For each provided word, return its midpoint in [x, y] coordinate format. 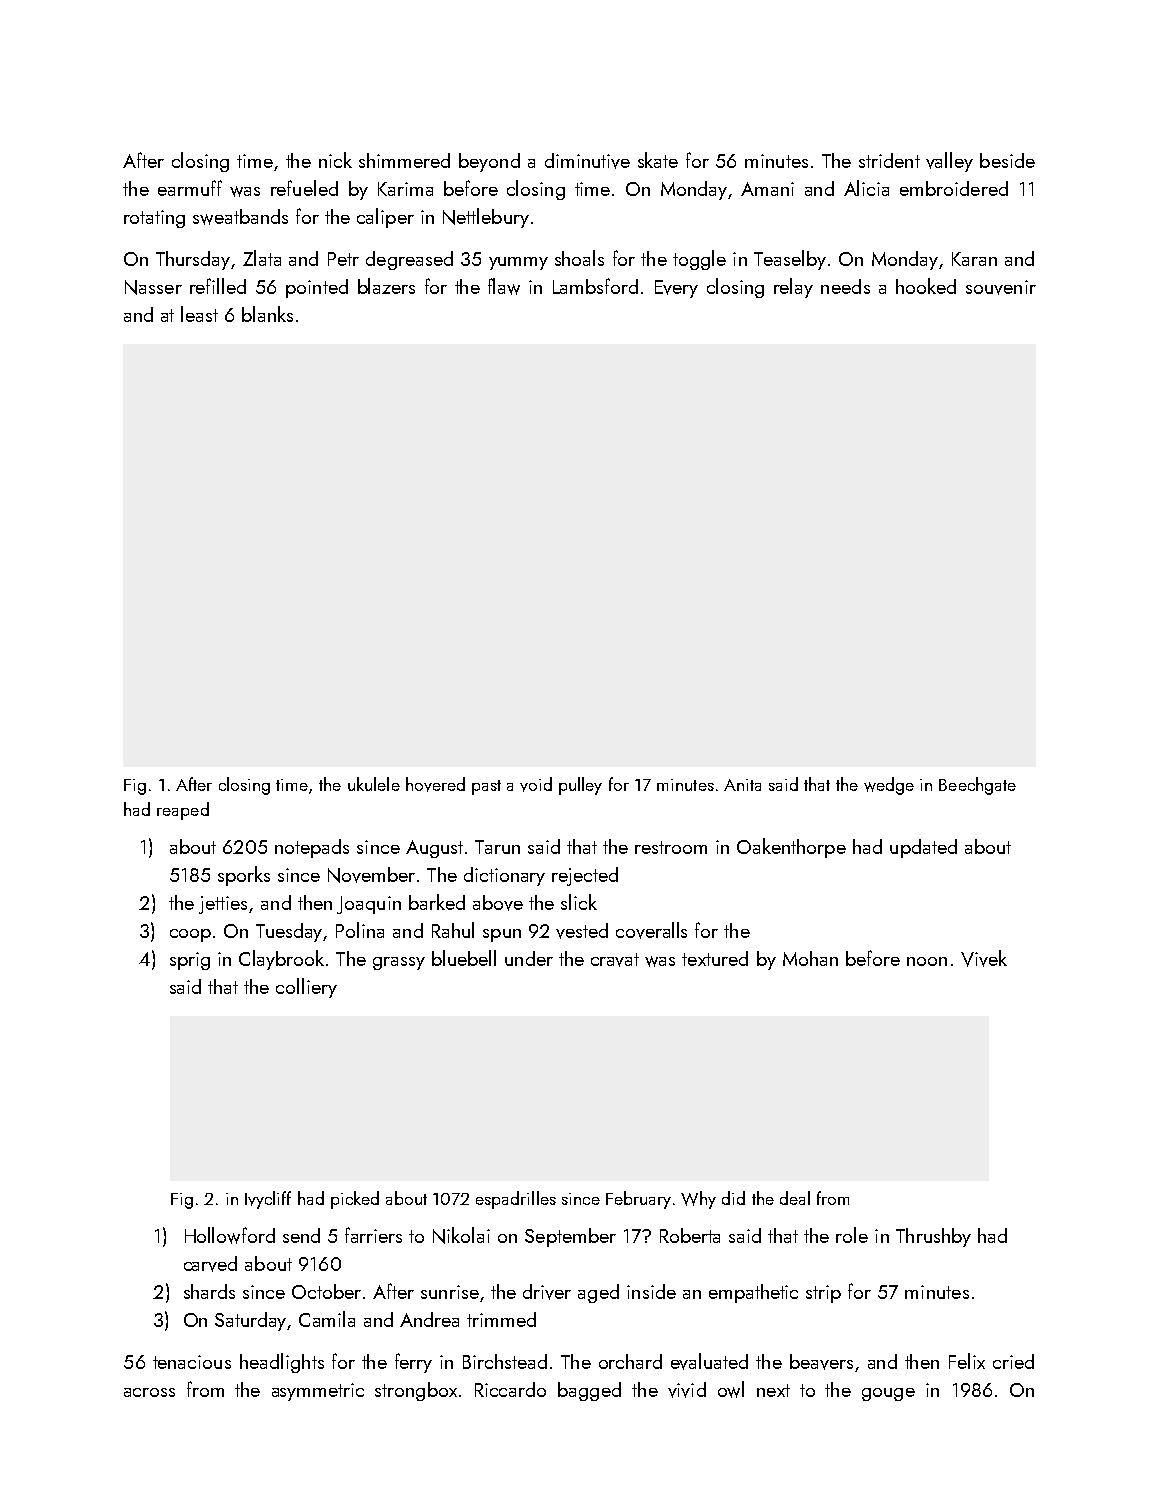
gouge [888, 1394]
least [199, 314]
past [486, 787]
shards [209, 1291]
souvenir [1001, 287]
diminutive [587, 161]
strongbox [416, 1391]
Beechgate [977, 786]
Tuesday [290, 932]
